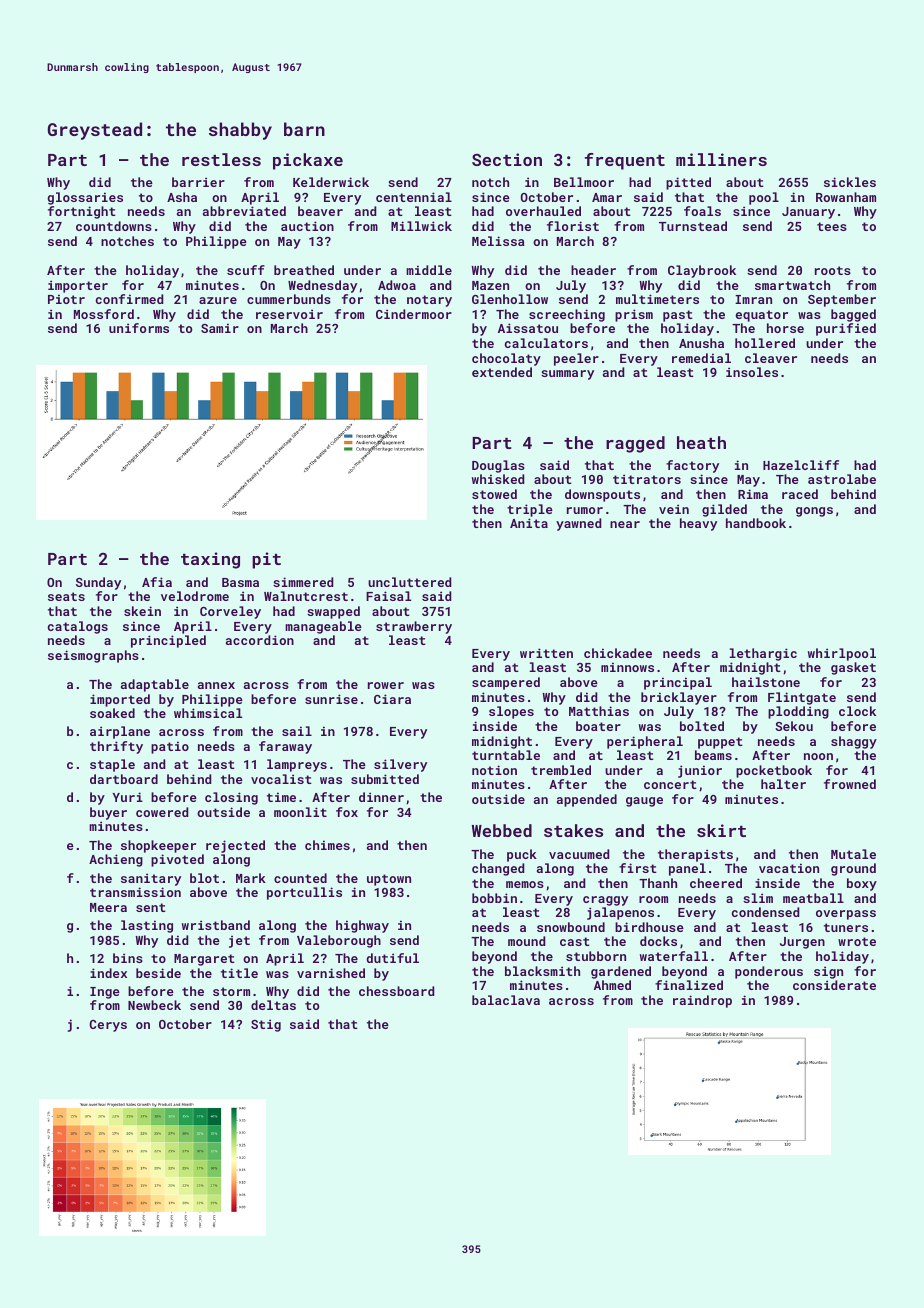 The width and height of the image is (924, 1308). Describe the element at coordinates (573, 226) in the image. I see `florist` at that location.
